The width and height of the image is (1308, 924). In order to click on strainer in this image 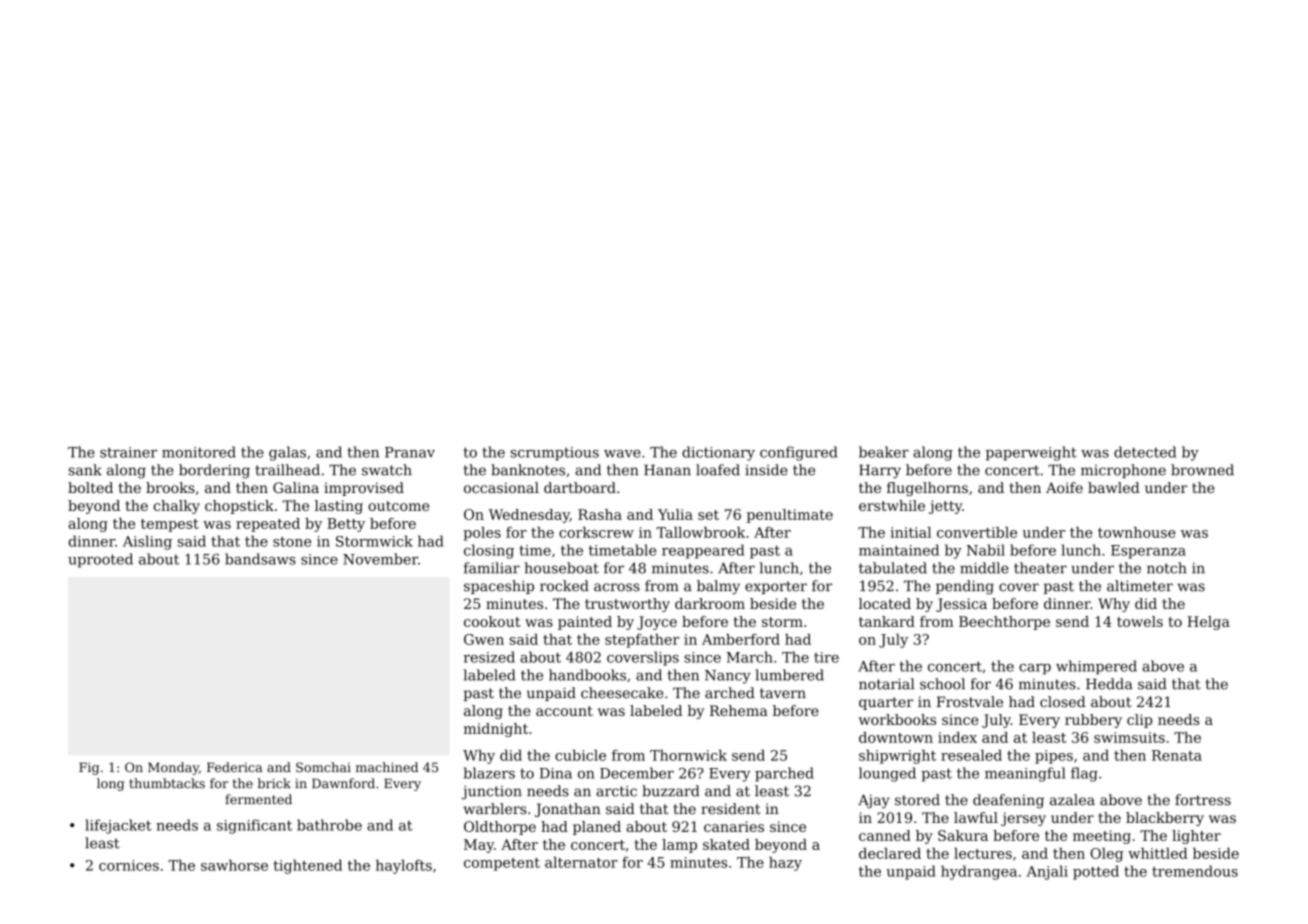, I will do `click(128, 452)`.
